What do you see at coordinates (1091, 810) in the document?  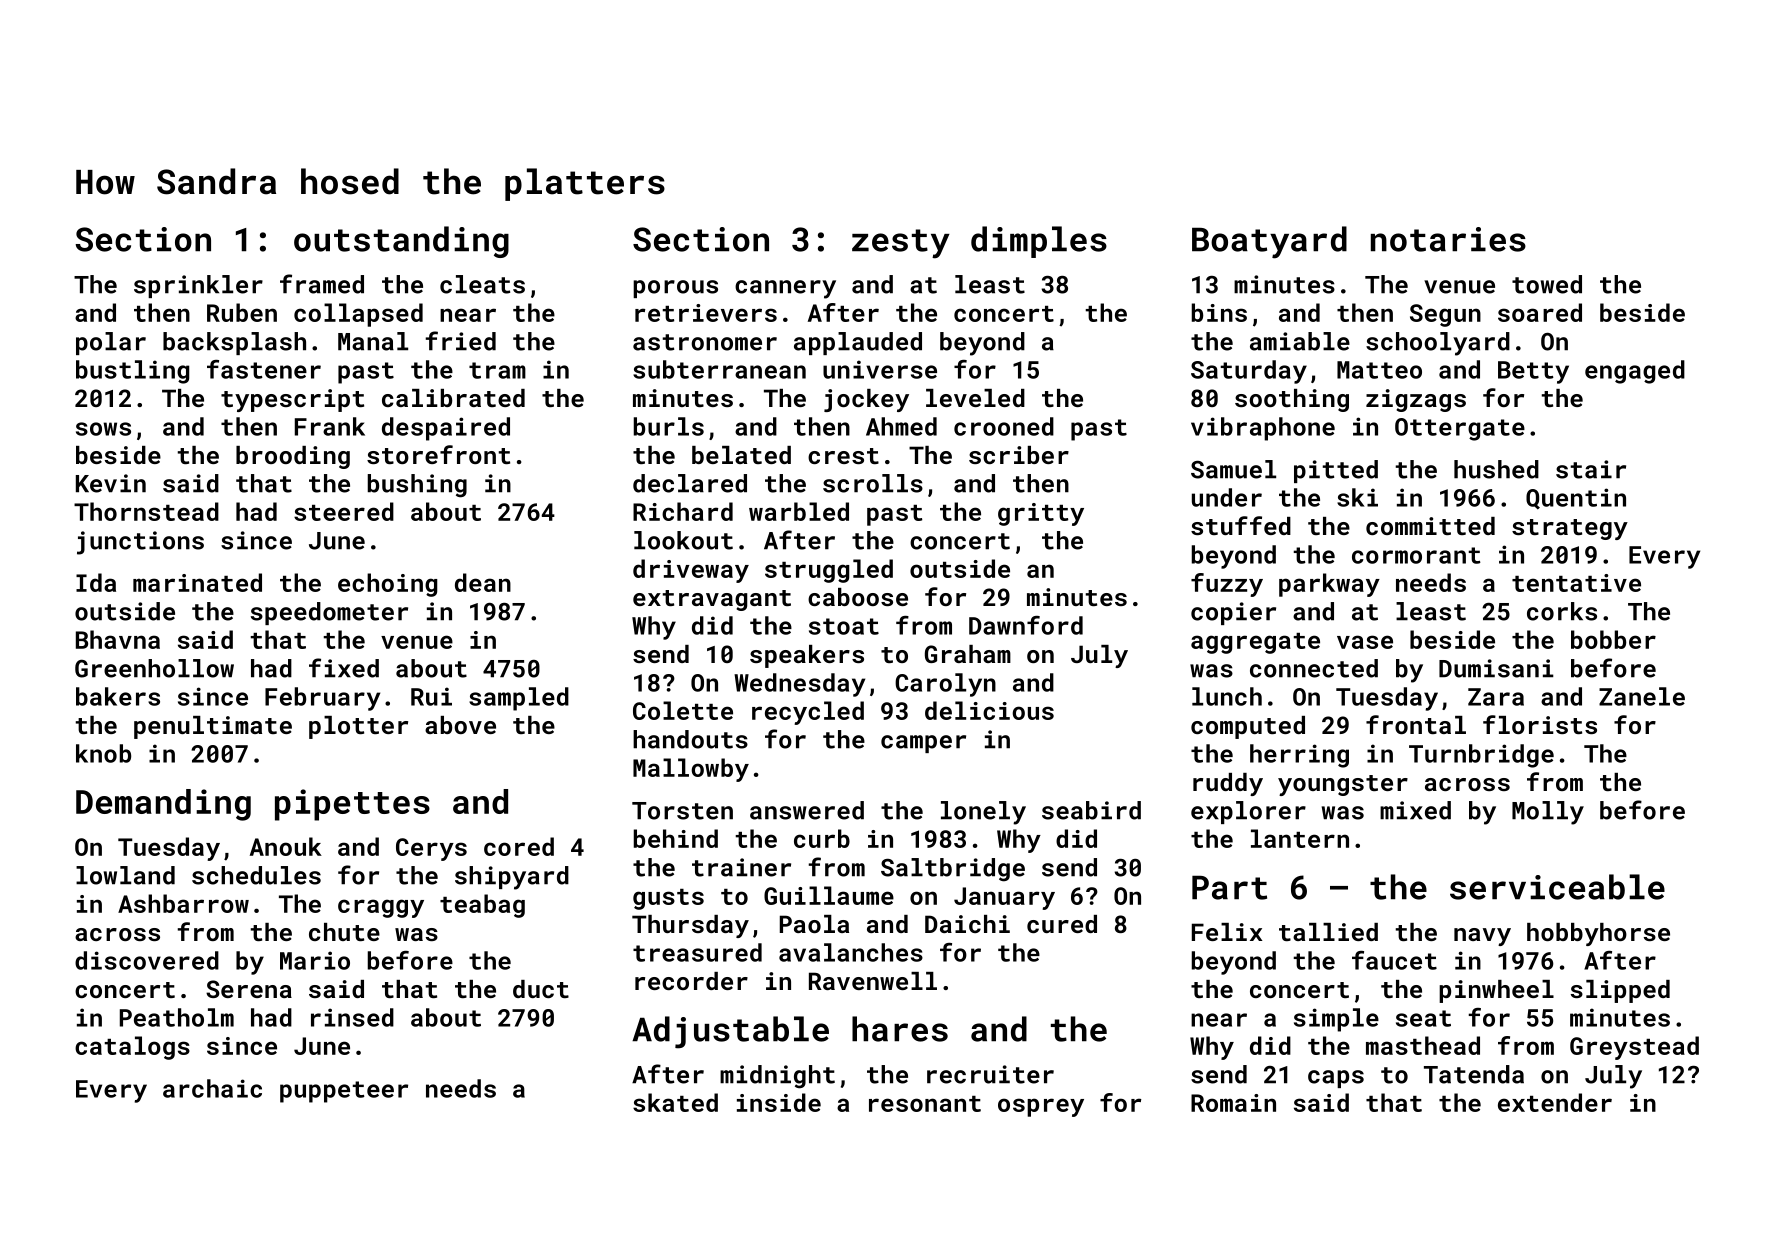 I see `seabird` at bounding box center [1091, 810].
